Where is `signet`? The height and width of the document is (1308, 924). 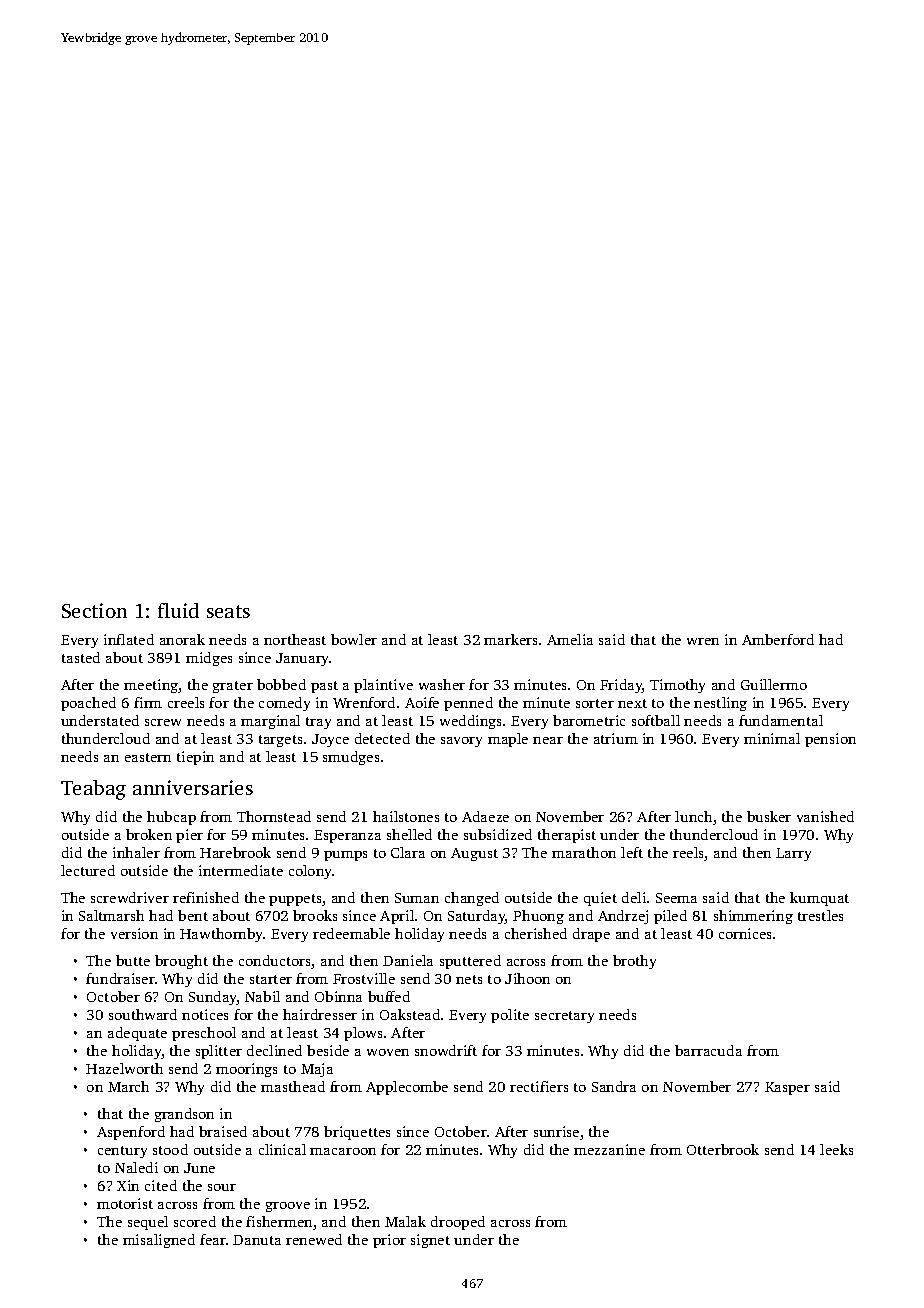
signet is located at coordinates (430, 1241).
